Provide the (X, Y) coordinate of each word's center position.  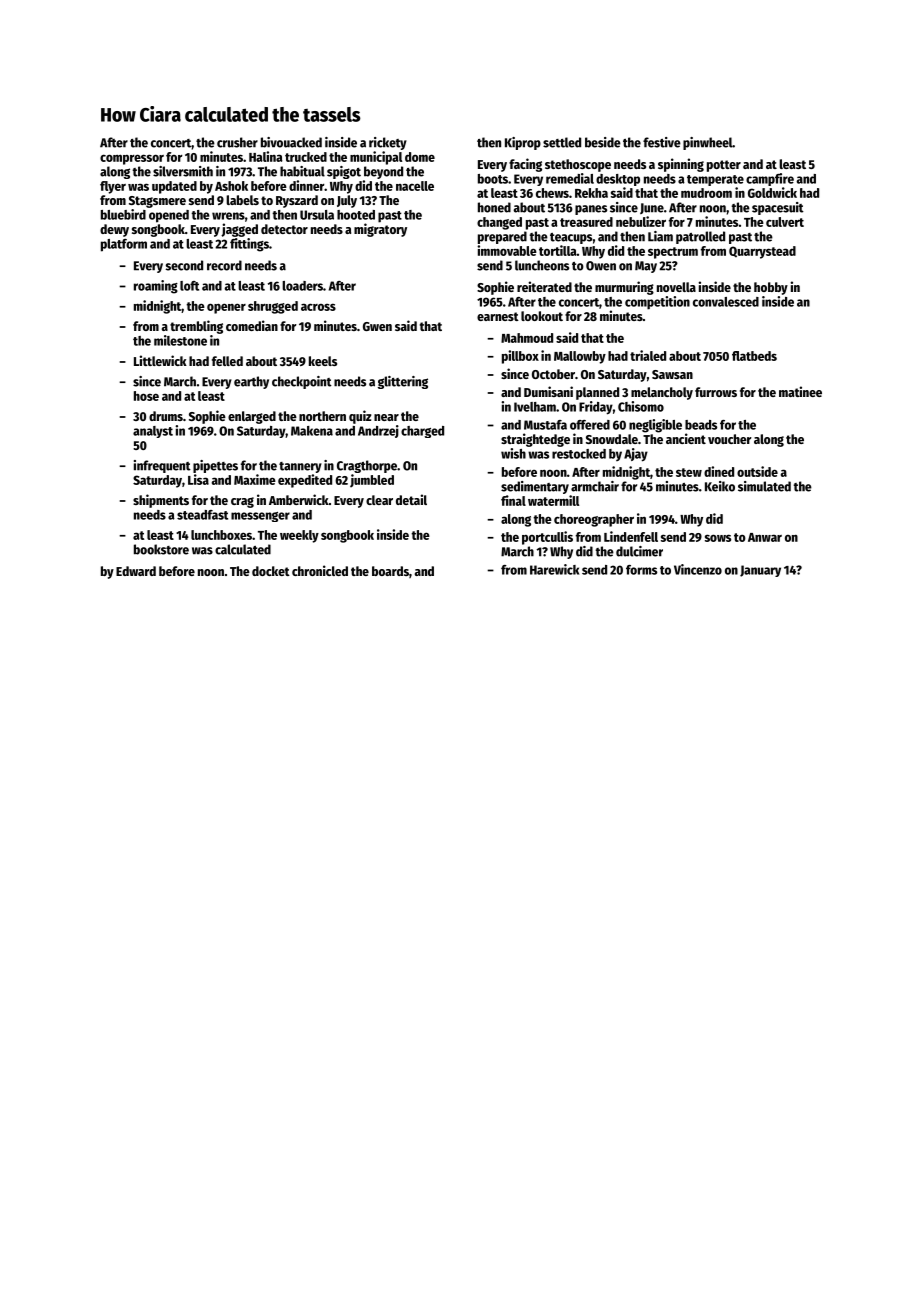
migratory (380, 230)
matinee (800, 391)
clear (379, 500)
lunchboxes (221, 535)
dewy (114, 230)
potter (724, 166)
